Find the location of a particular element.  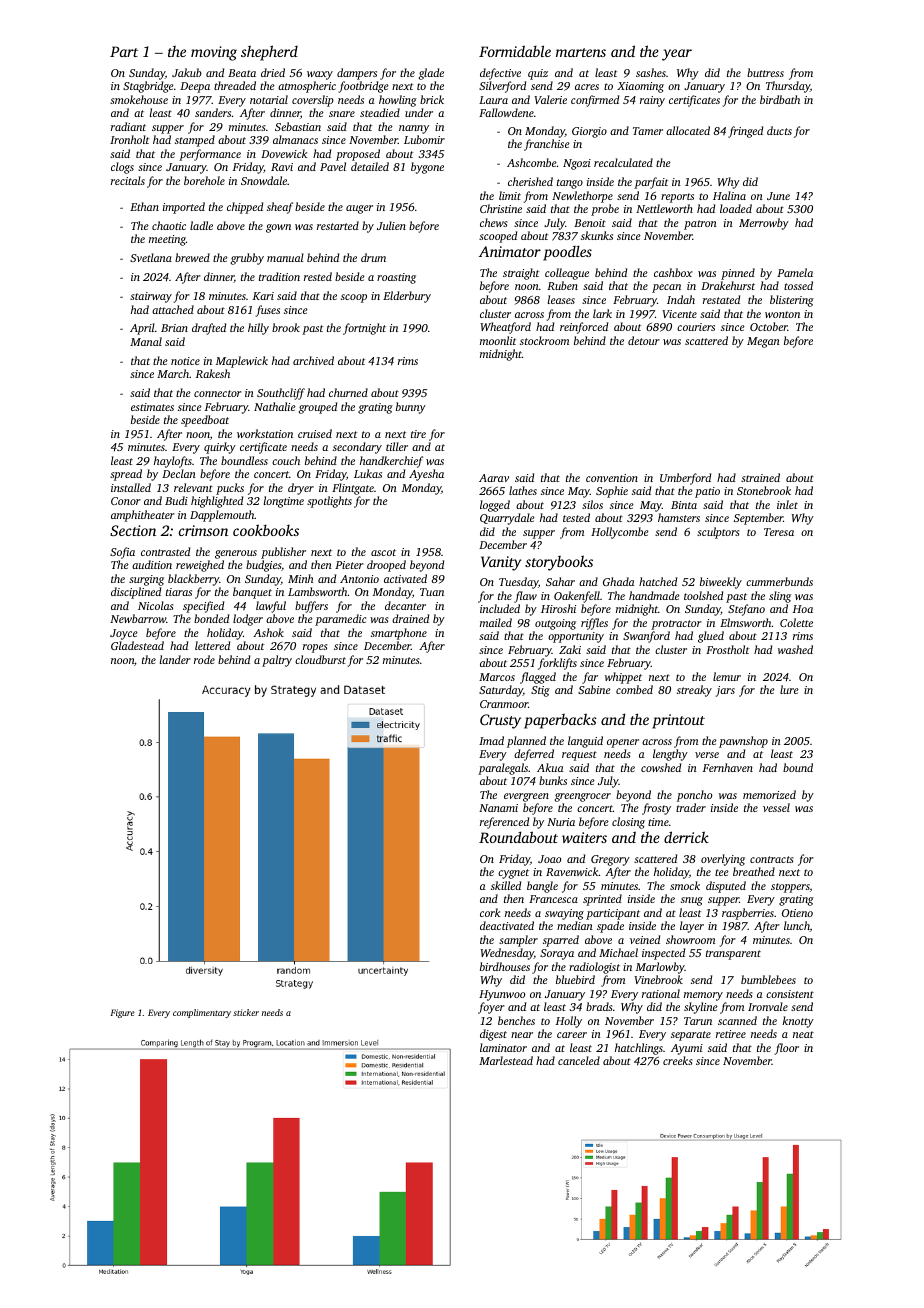

sticker is located at coordinates (246, 1012).
